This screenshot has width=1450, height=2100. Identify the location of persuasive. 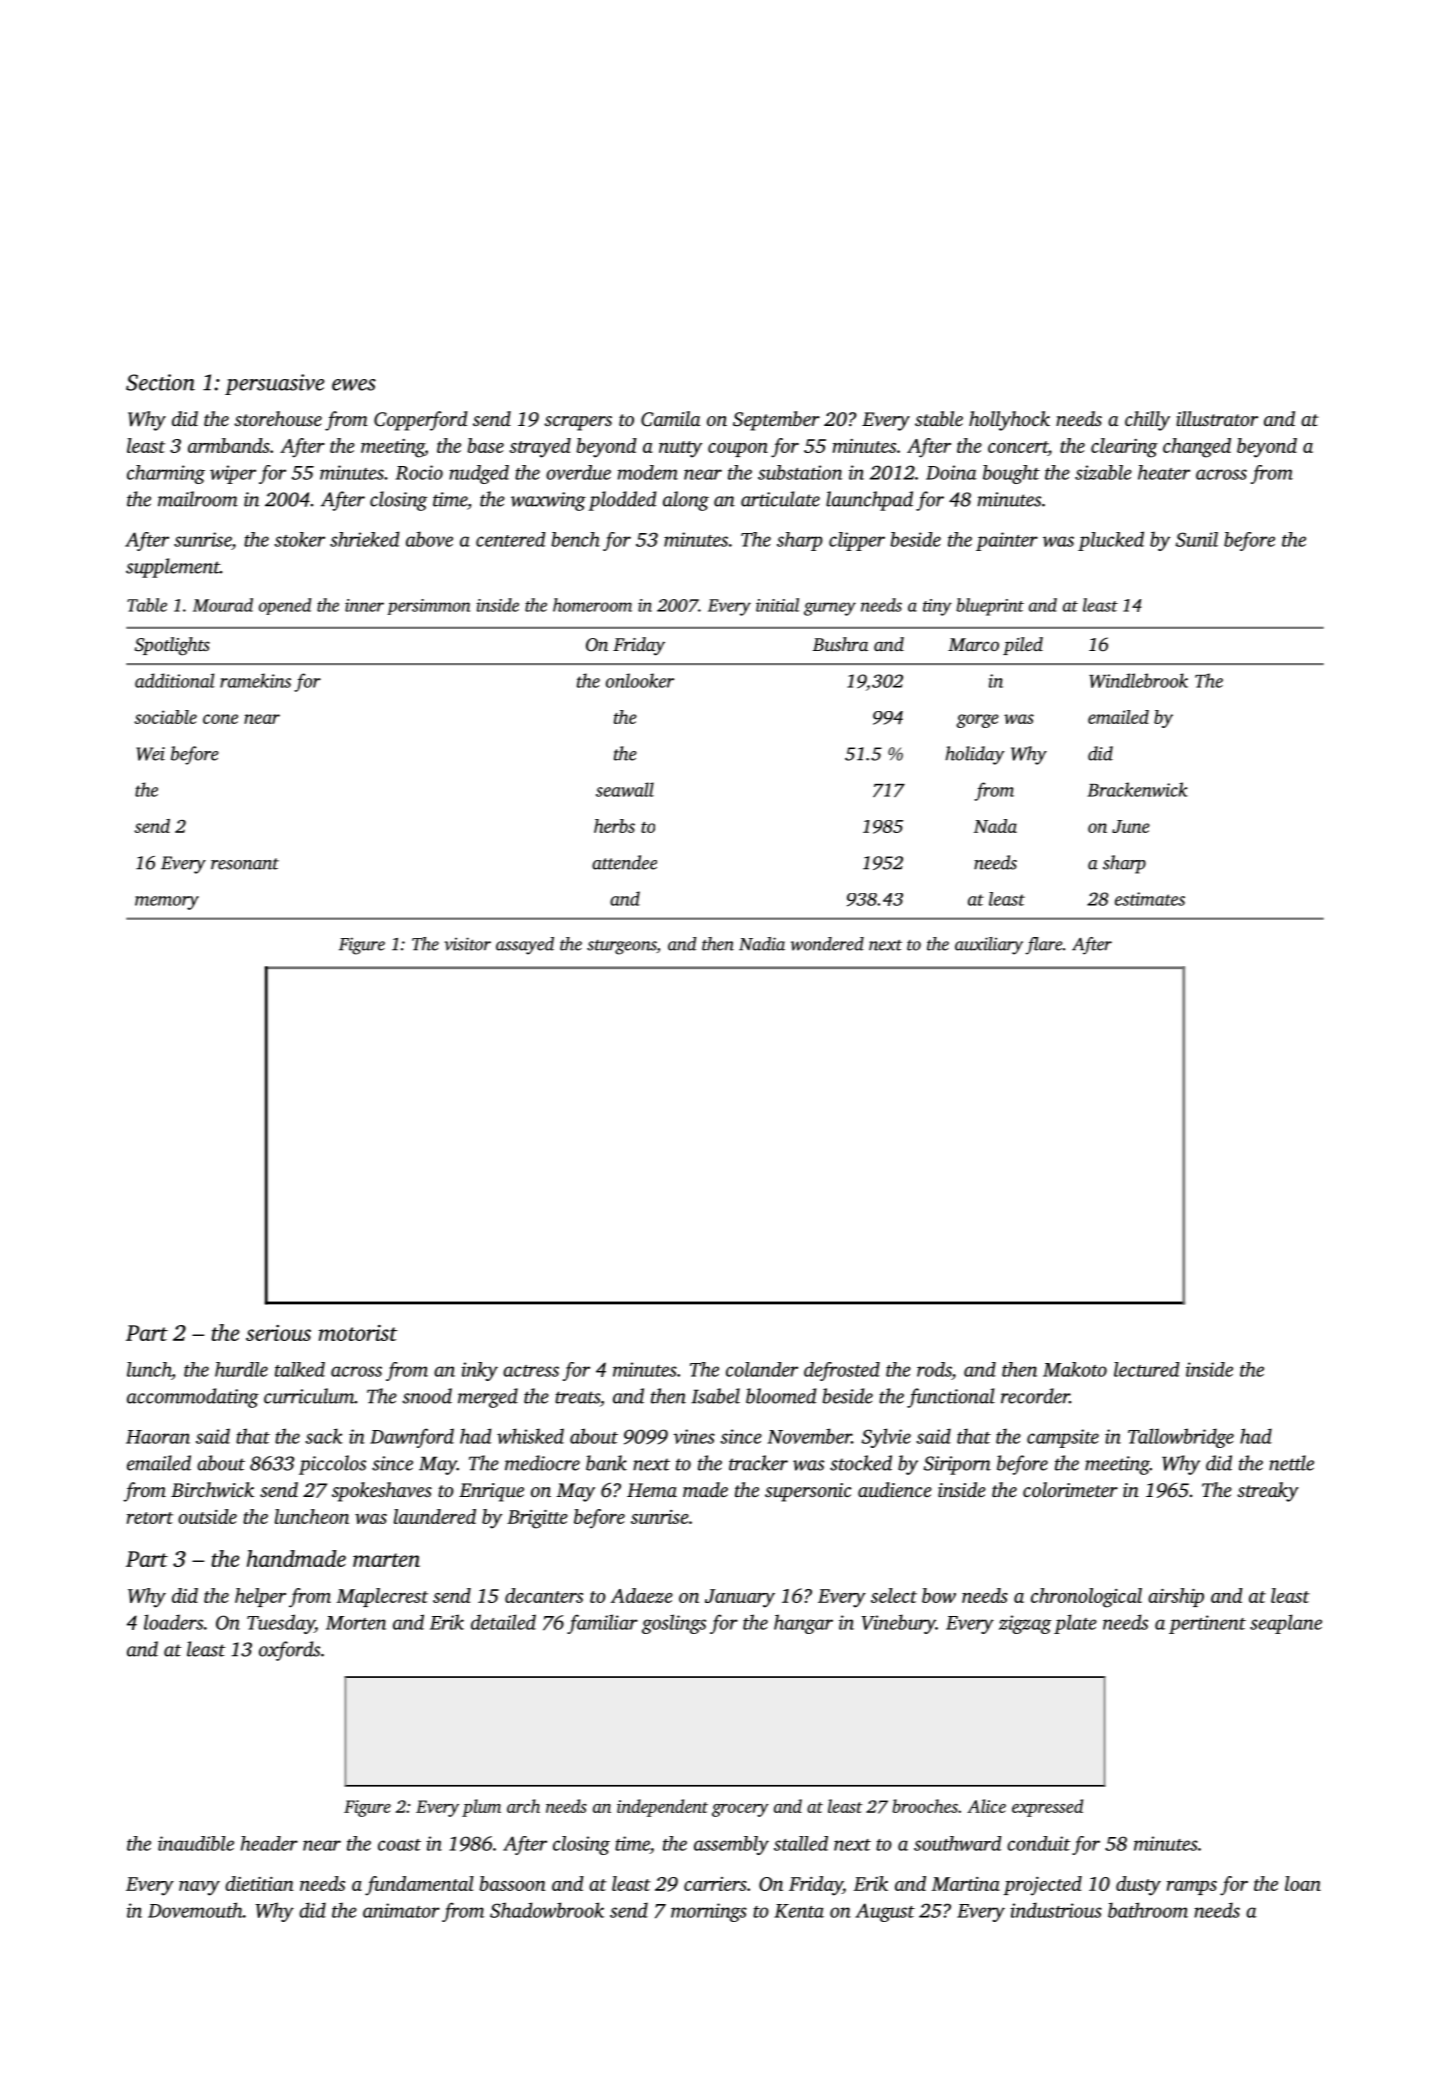
(275, 384).
